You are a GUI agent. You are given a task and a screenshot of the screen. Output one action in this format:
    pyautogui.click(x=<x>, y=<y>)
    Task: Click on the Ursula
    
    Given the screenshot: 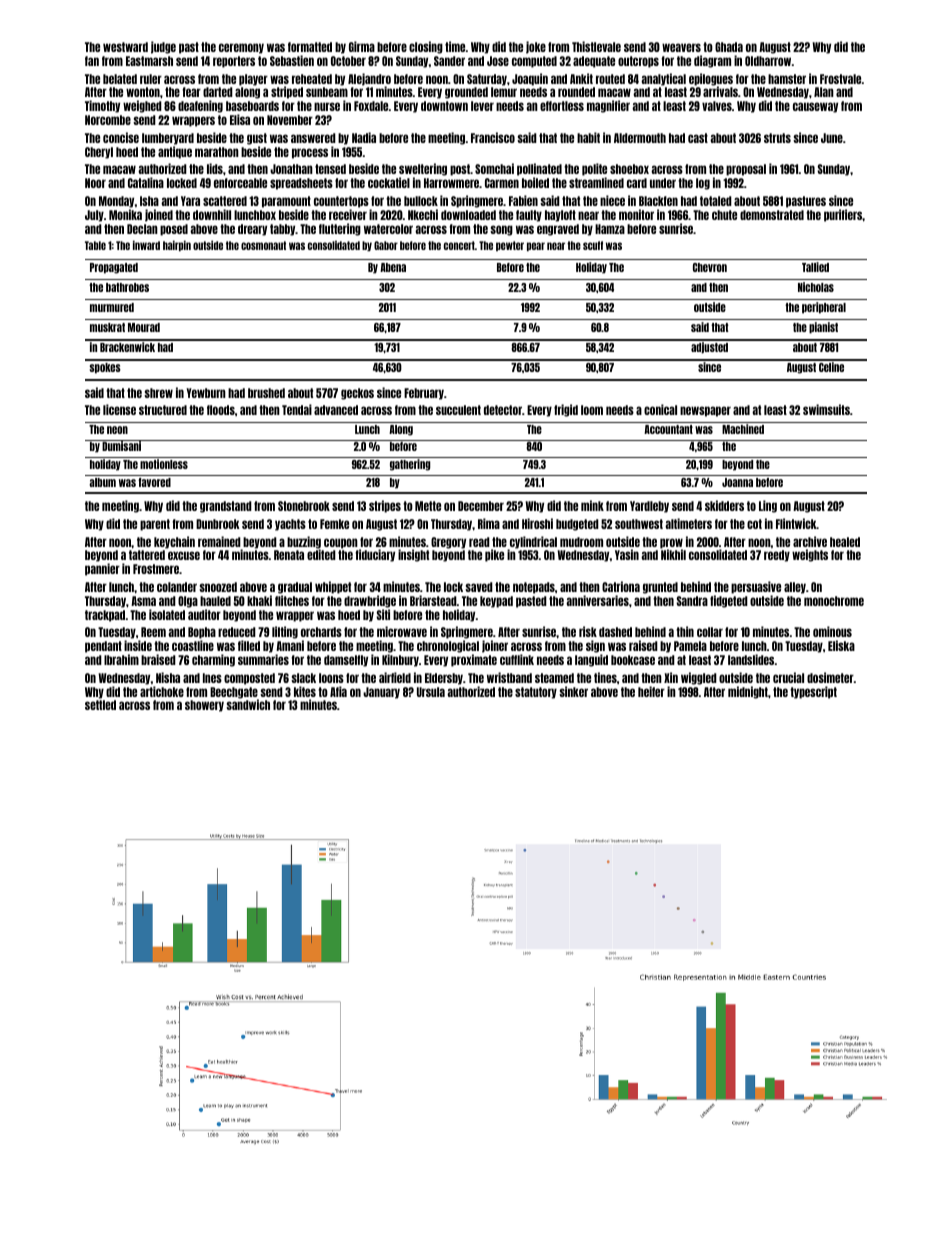 What is the action you would take?
    pyautogui.click(x=431, y=692)
